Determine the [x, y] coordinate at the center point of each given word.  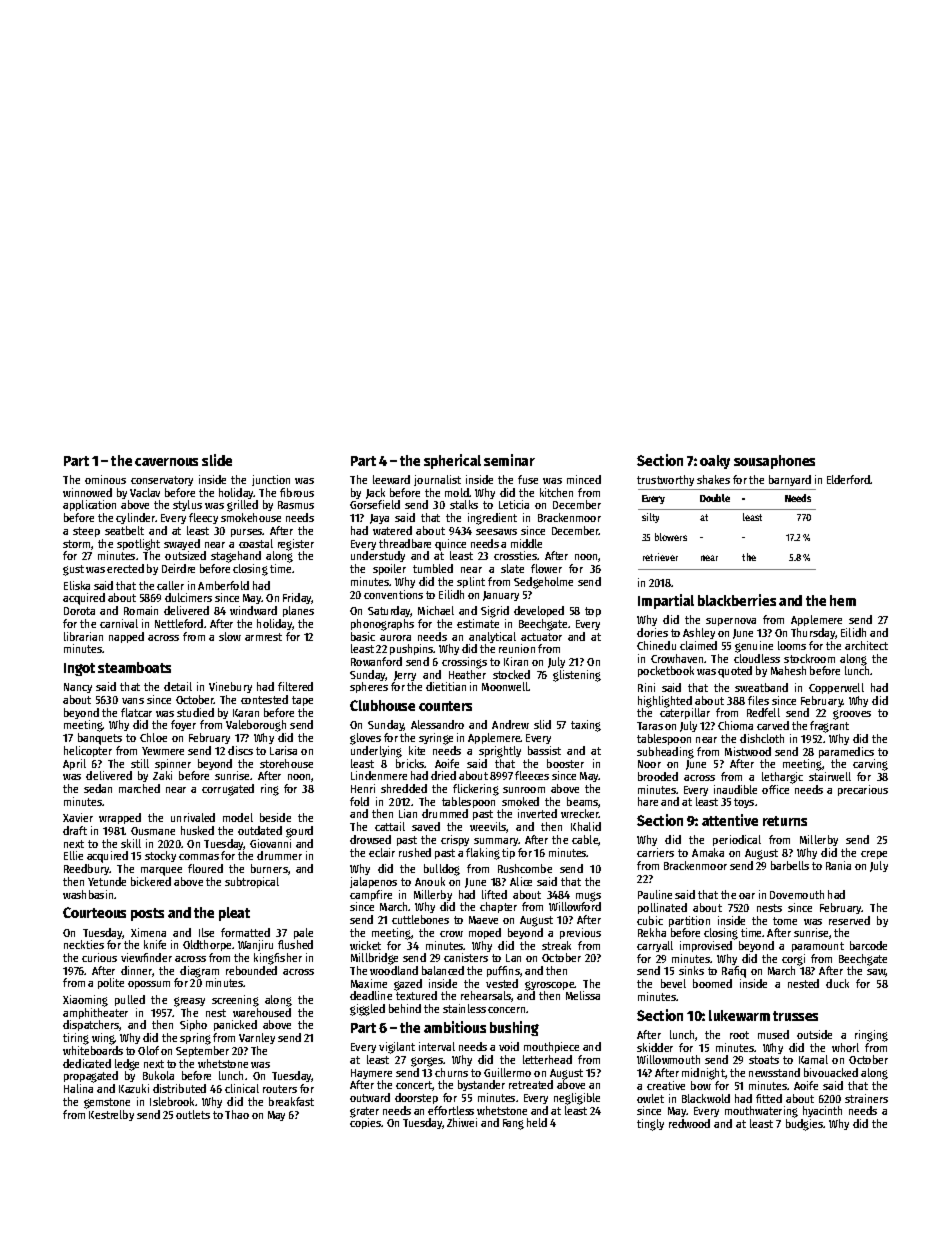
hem [843, 600]
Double [715, 498]
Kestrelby [111, 1115]
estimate [478, 623]
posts [147, 914]
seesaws [496, 532]
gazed [408, 985]
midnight [703, 1074]
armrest [263, 637]
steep [86, 532]
